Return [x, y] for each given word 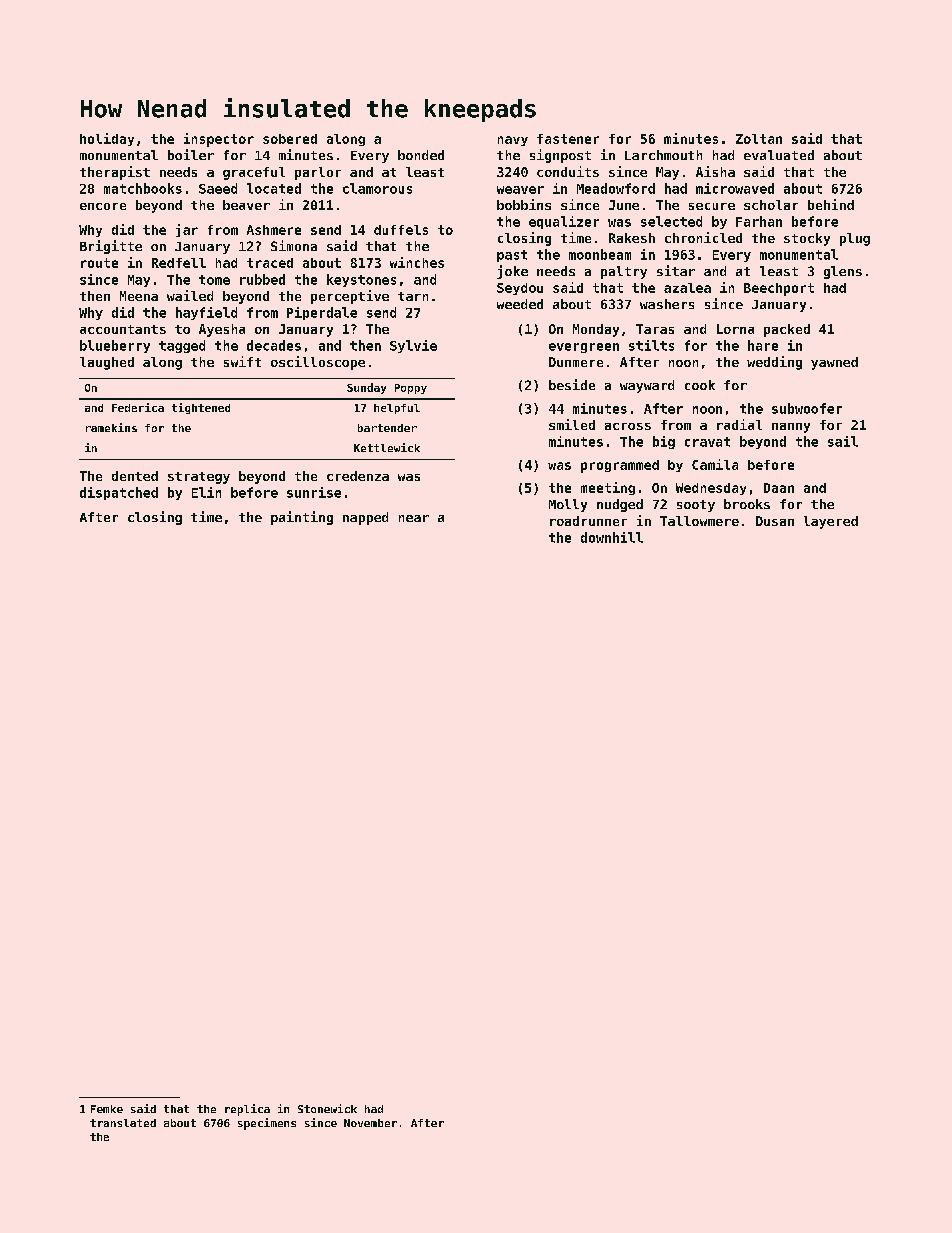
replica [247, 1110]
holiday [107, 139]
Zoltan [759, 139]
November [370, 1123]
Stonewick [327, 1108]
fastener [568, 139]
